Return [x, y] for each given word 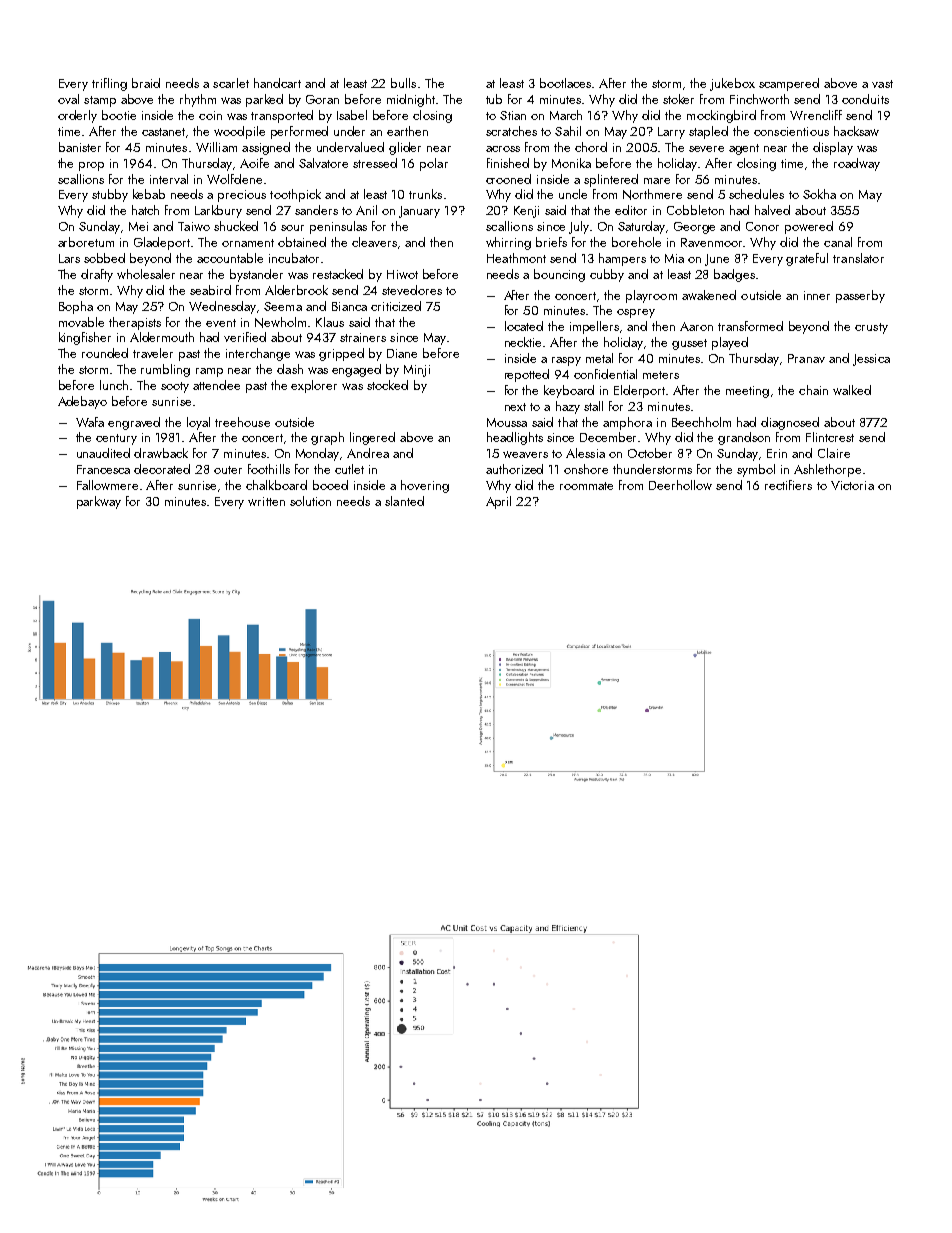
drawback [161, 453]
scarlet [231, 83]
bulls [403, 83]
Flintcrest [830, 437]
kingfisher [85, 338]
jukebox [732, 84]
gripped [341, 354]
